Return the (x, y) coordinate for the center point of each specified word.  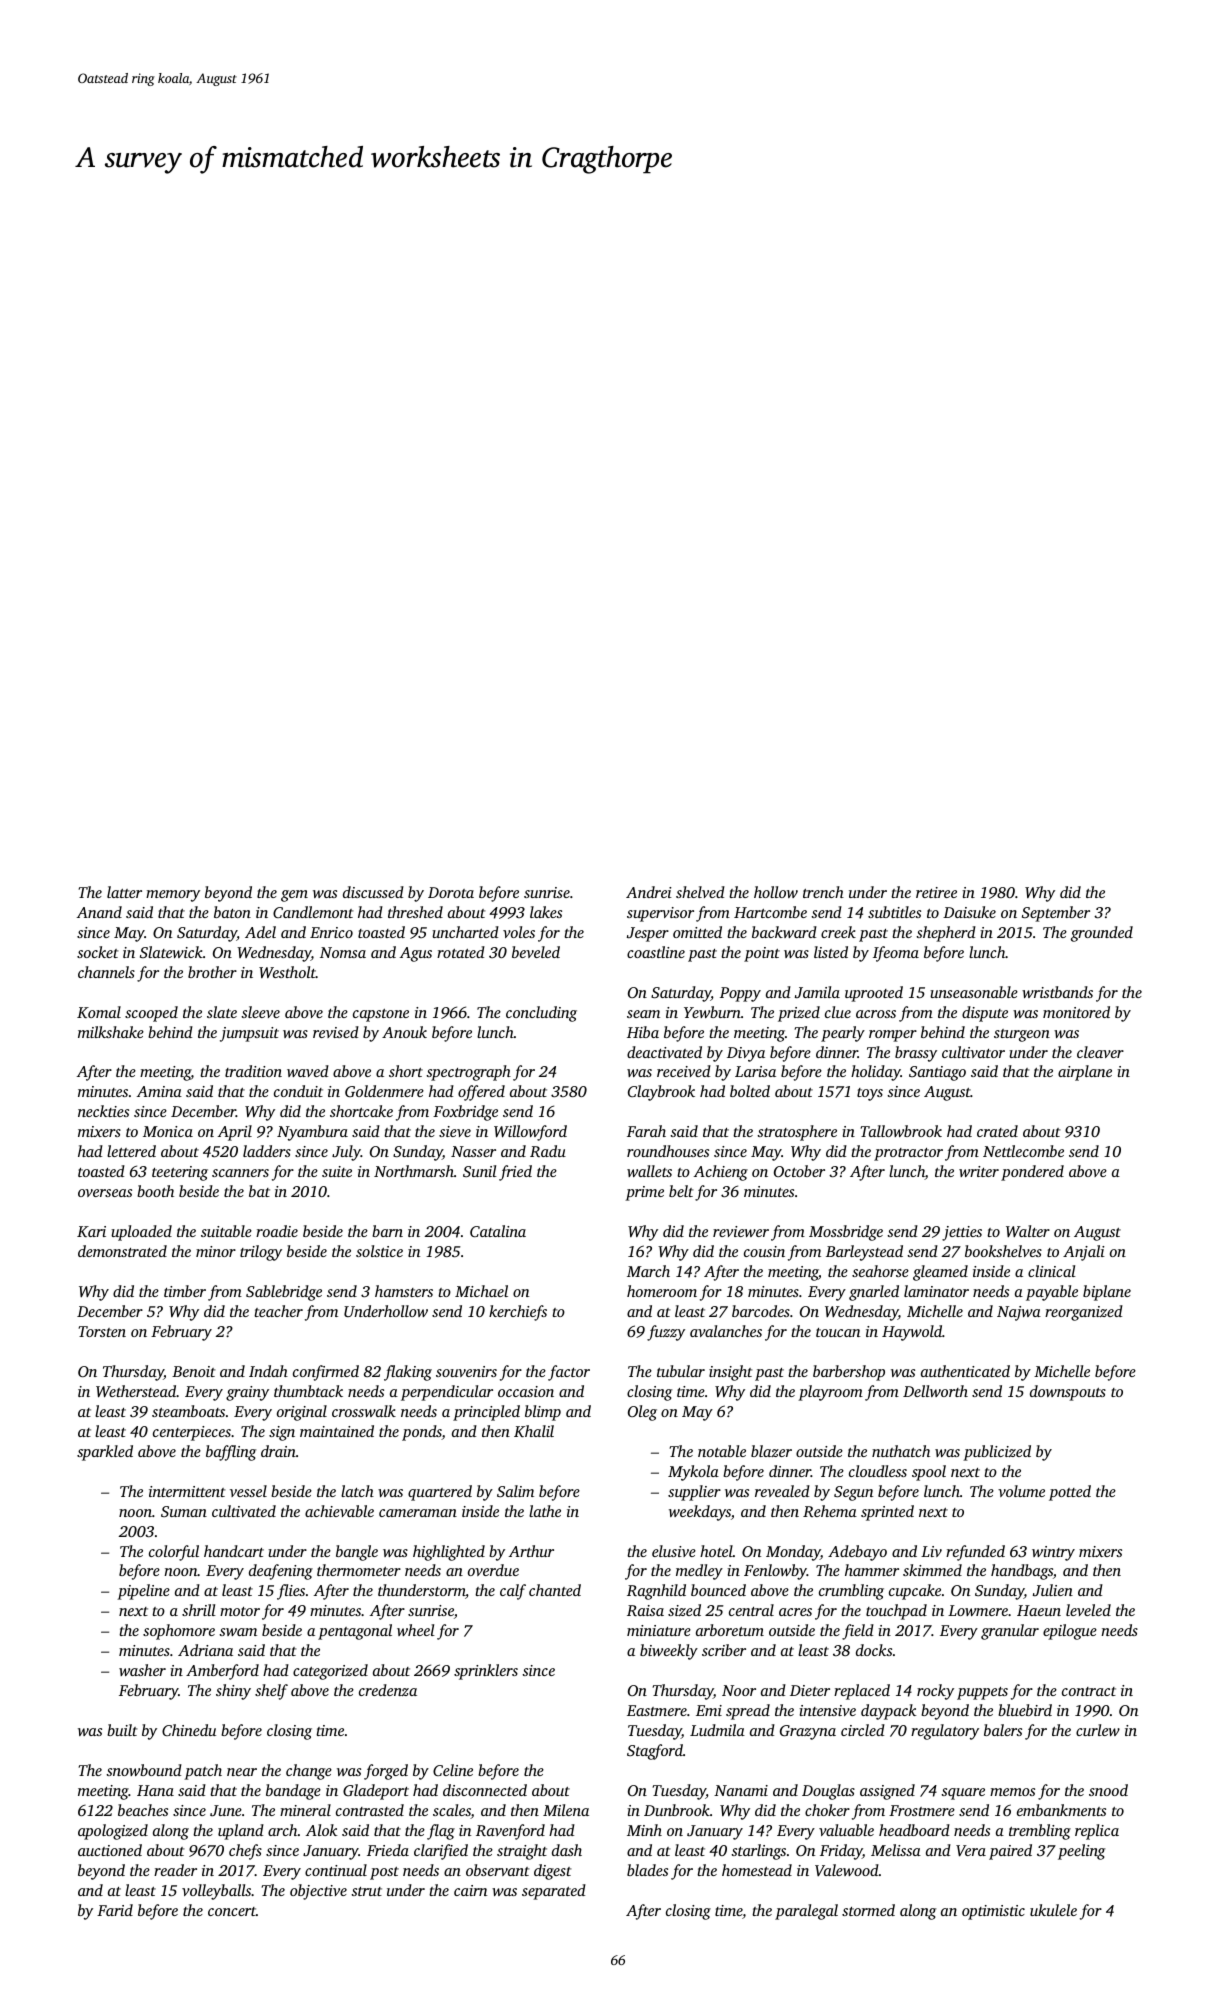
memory (173, 896)
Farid (115, 1910)
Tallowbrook (901, 1131)
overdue (493, 1570)
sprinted (887, 1513)
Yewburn (712, 1012)
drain (278, 1451)
